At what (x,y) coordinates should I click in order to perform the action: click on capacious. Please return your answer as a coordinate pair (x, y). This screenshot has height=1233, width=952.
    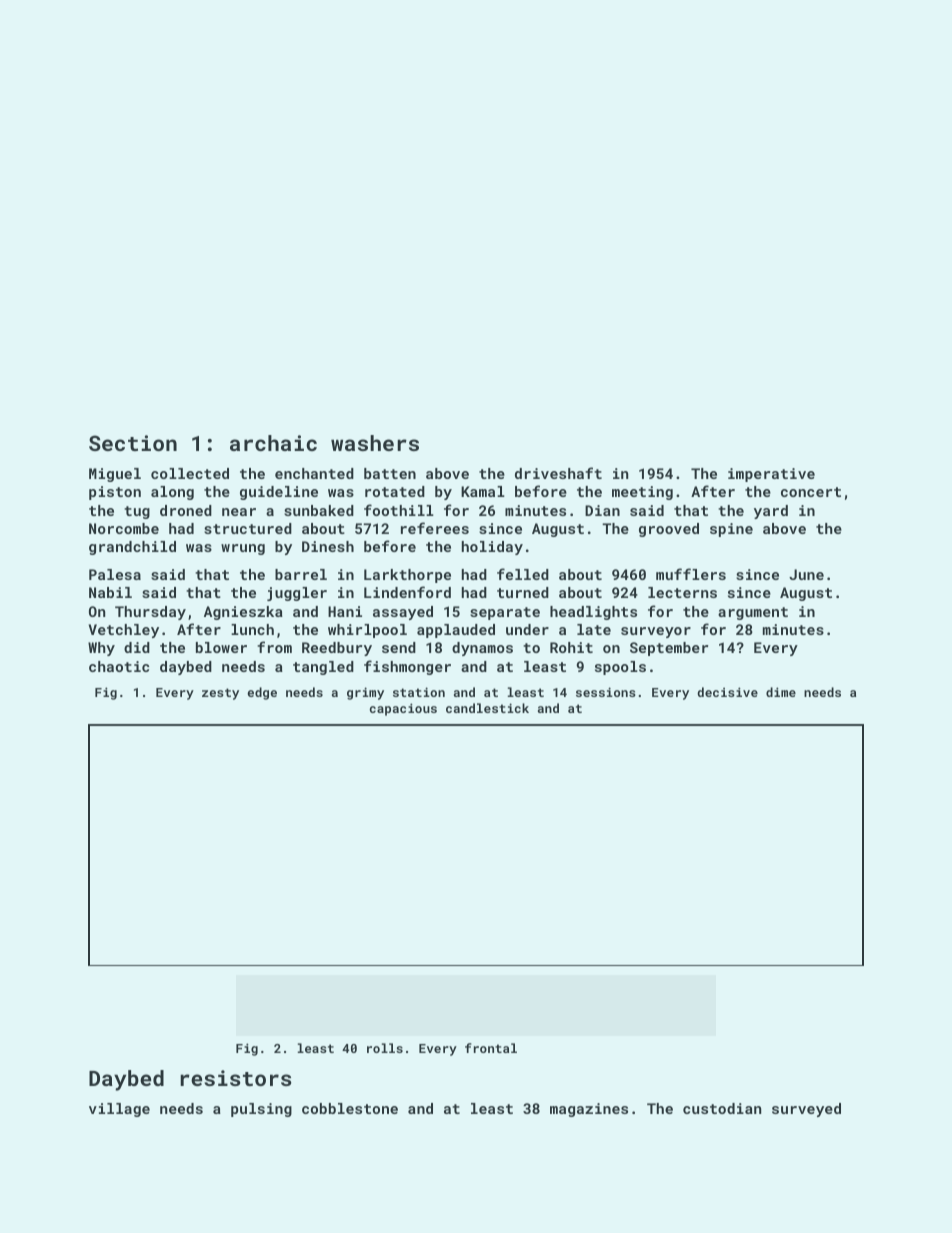
    Looking at the image, I should click on (403, 709).
